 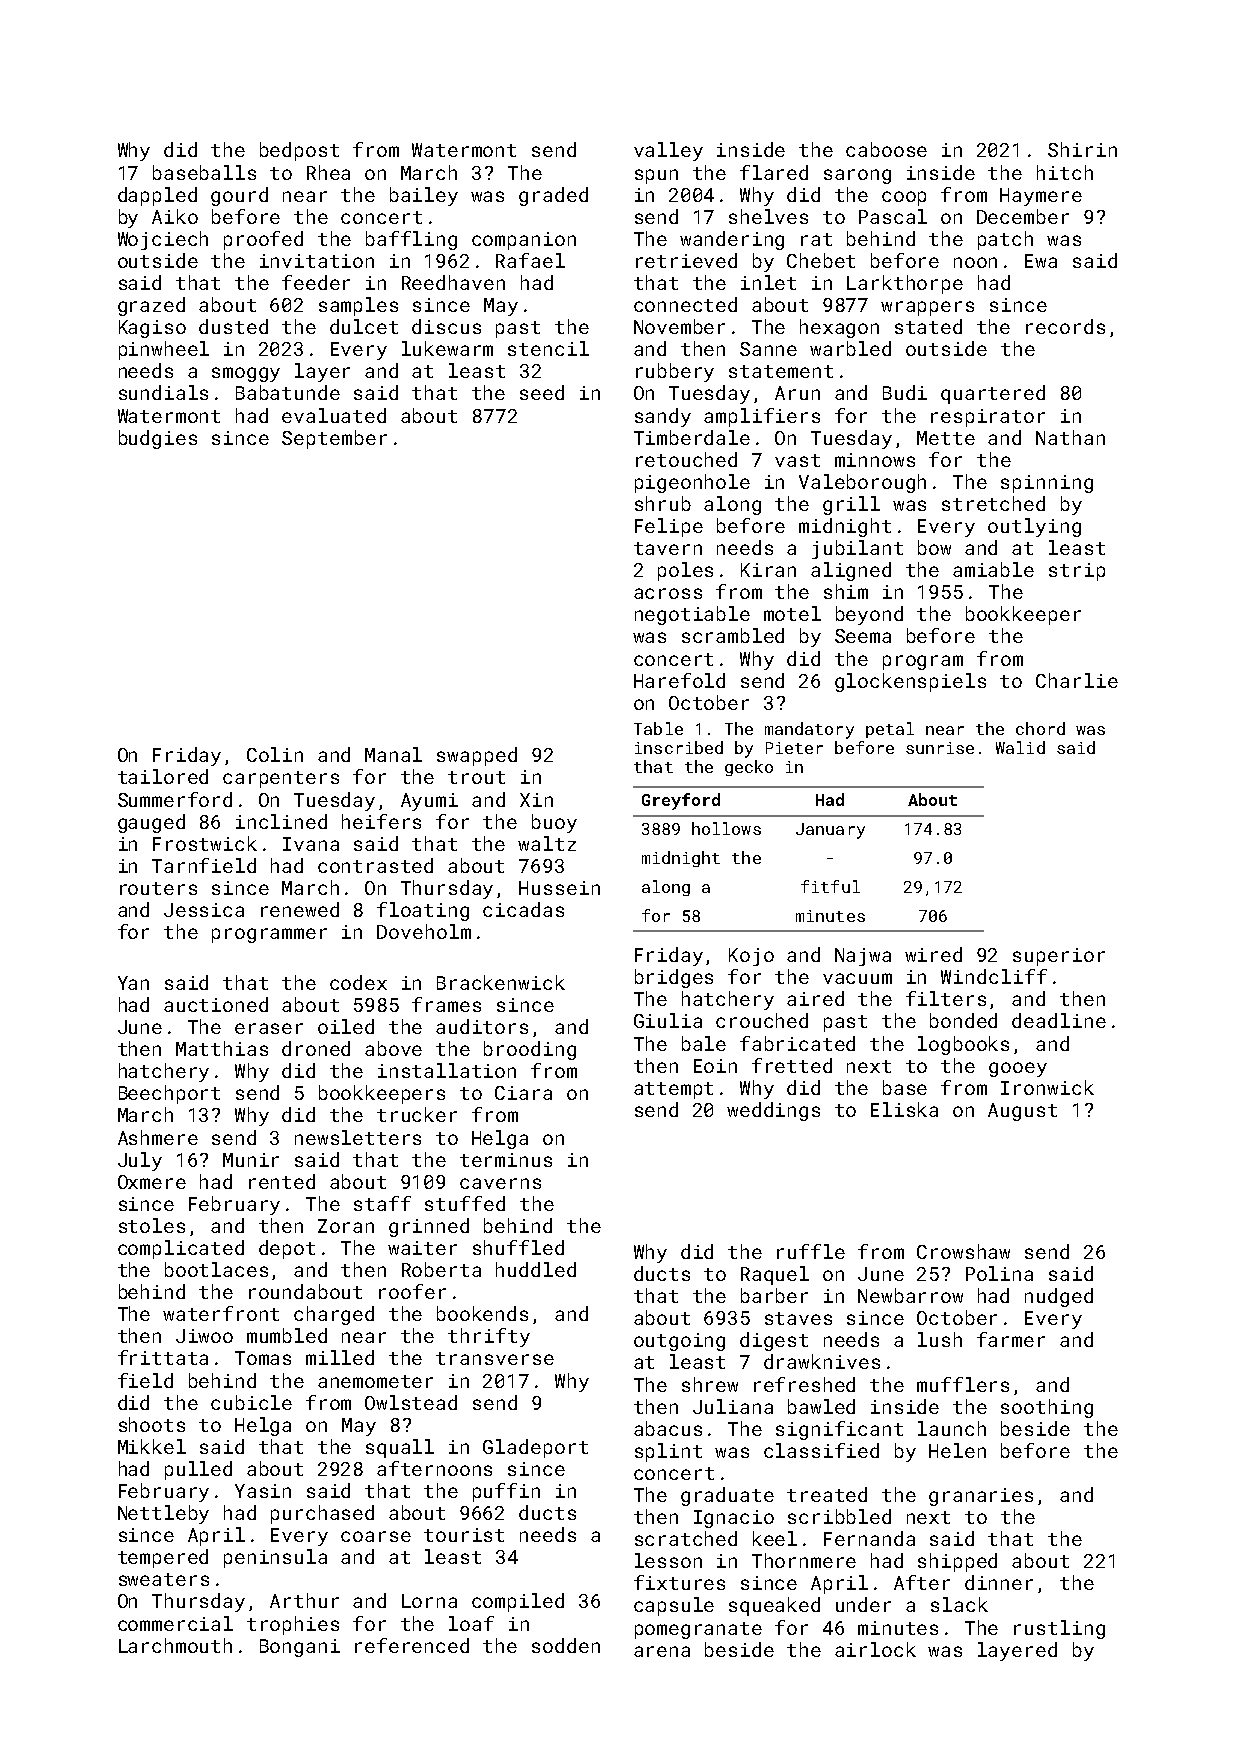 I want to click on spinning, so click(x=1047, y=484).
